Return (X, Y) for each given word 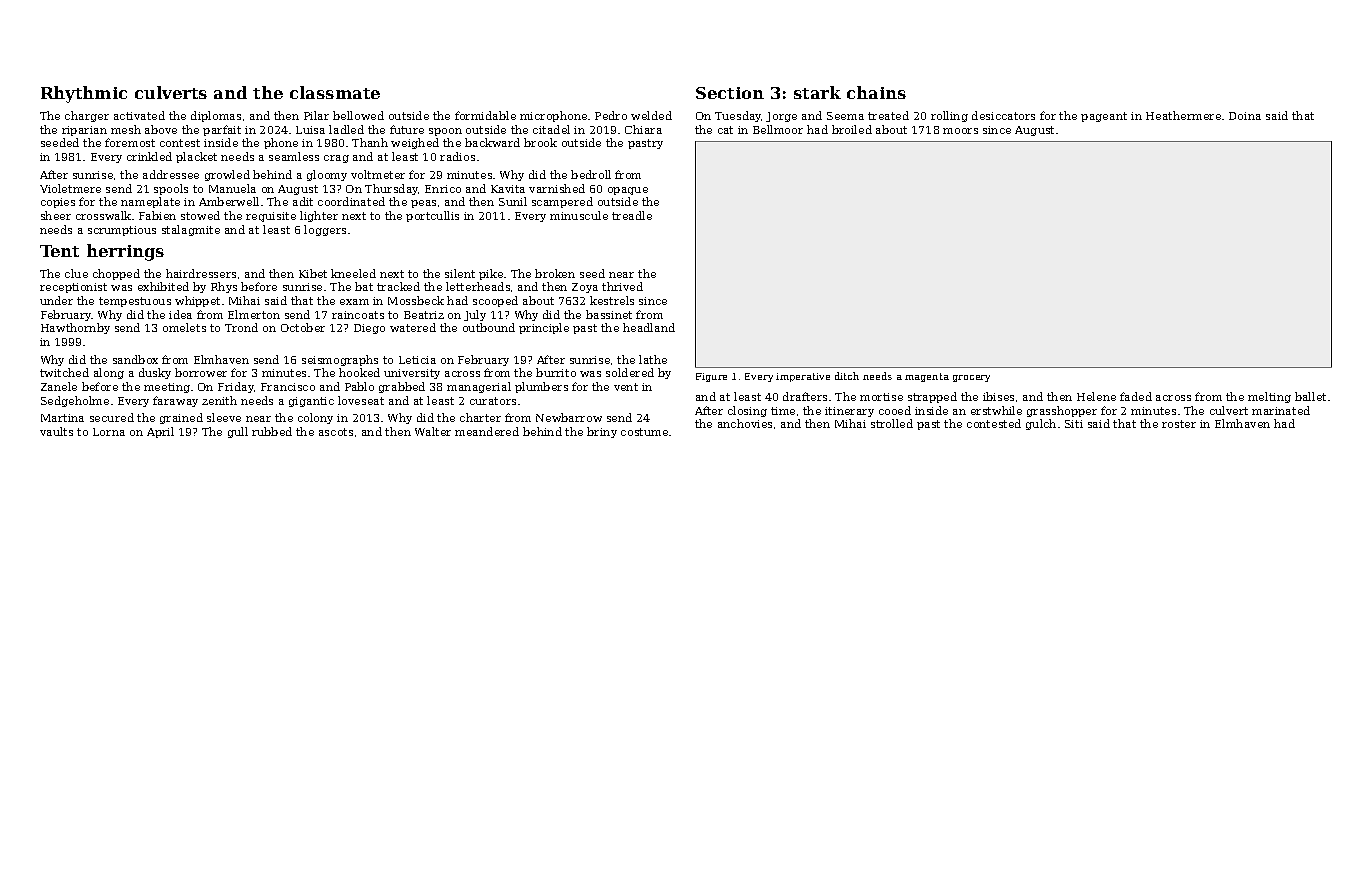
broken (555, 273)
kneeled (353, 273)
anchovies (745, 423)
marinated (1281, 410)
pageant (1104, 117)
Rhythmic (84, 94)
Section (730, 93)
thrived (622, 286)
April (160, 432)
